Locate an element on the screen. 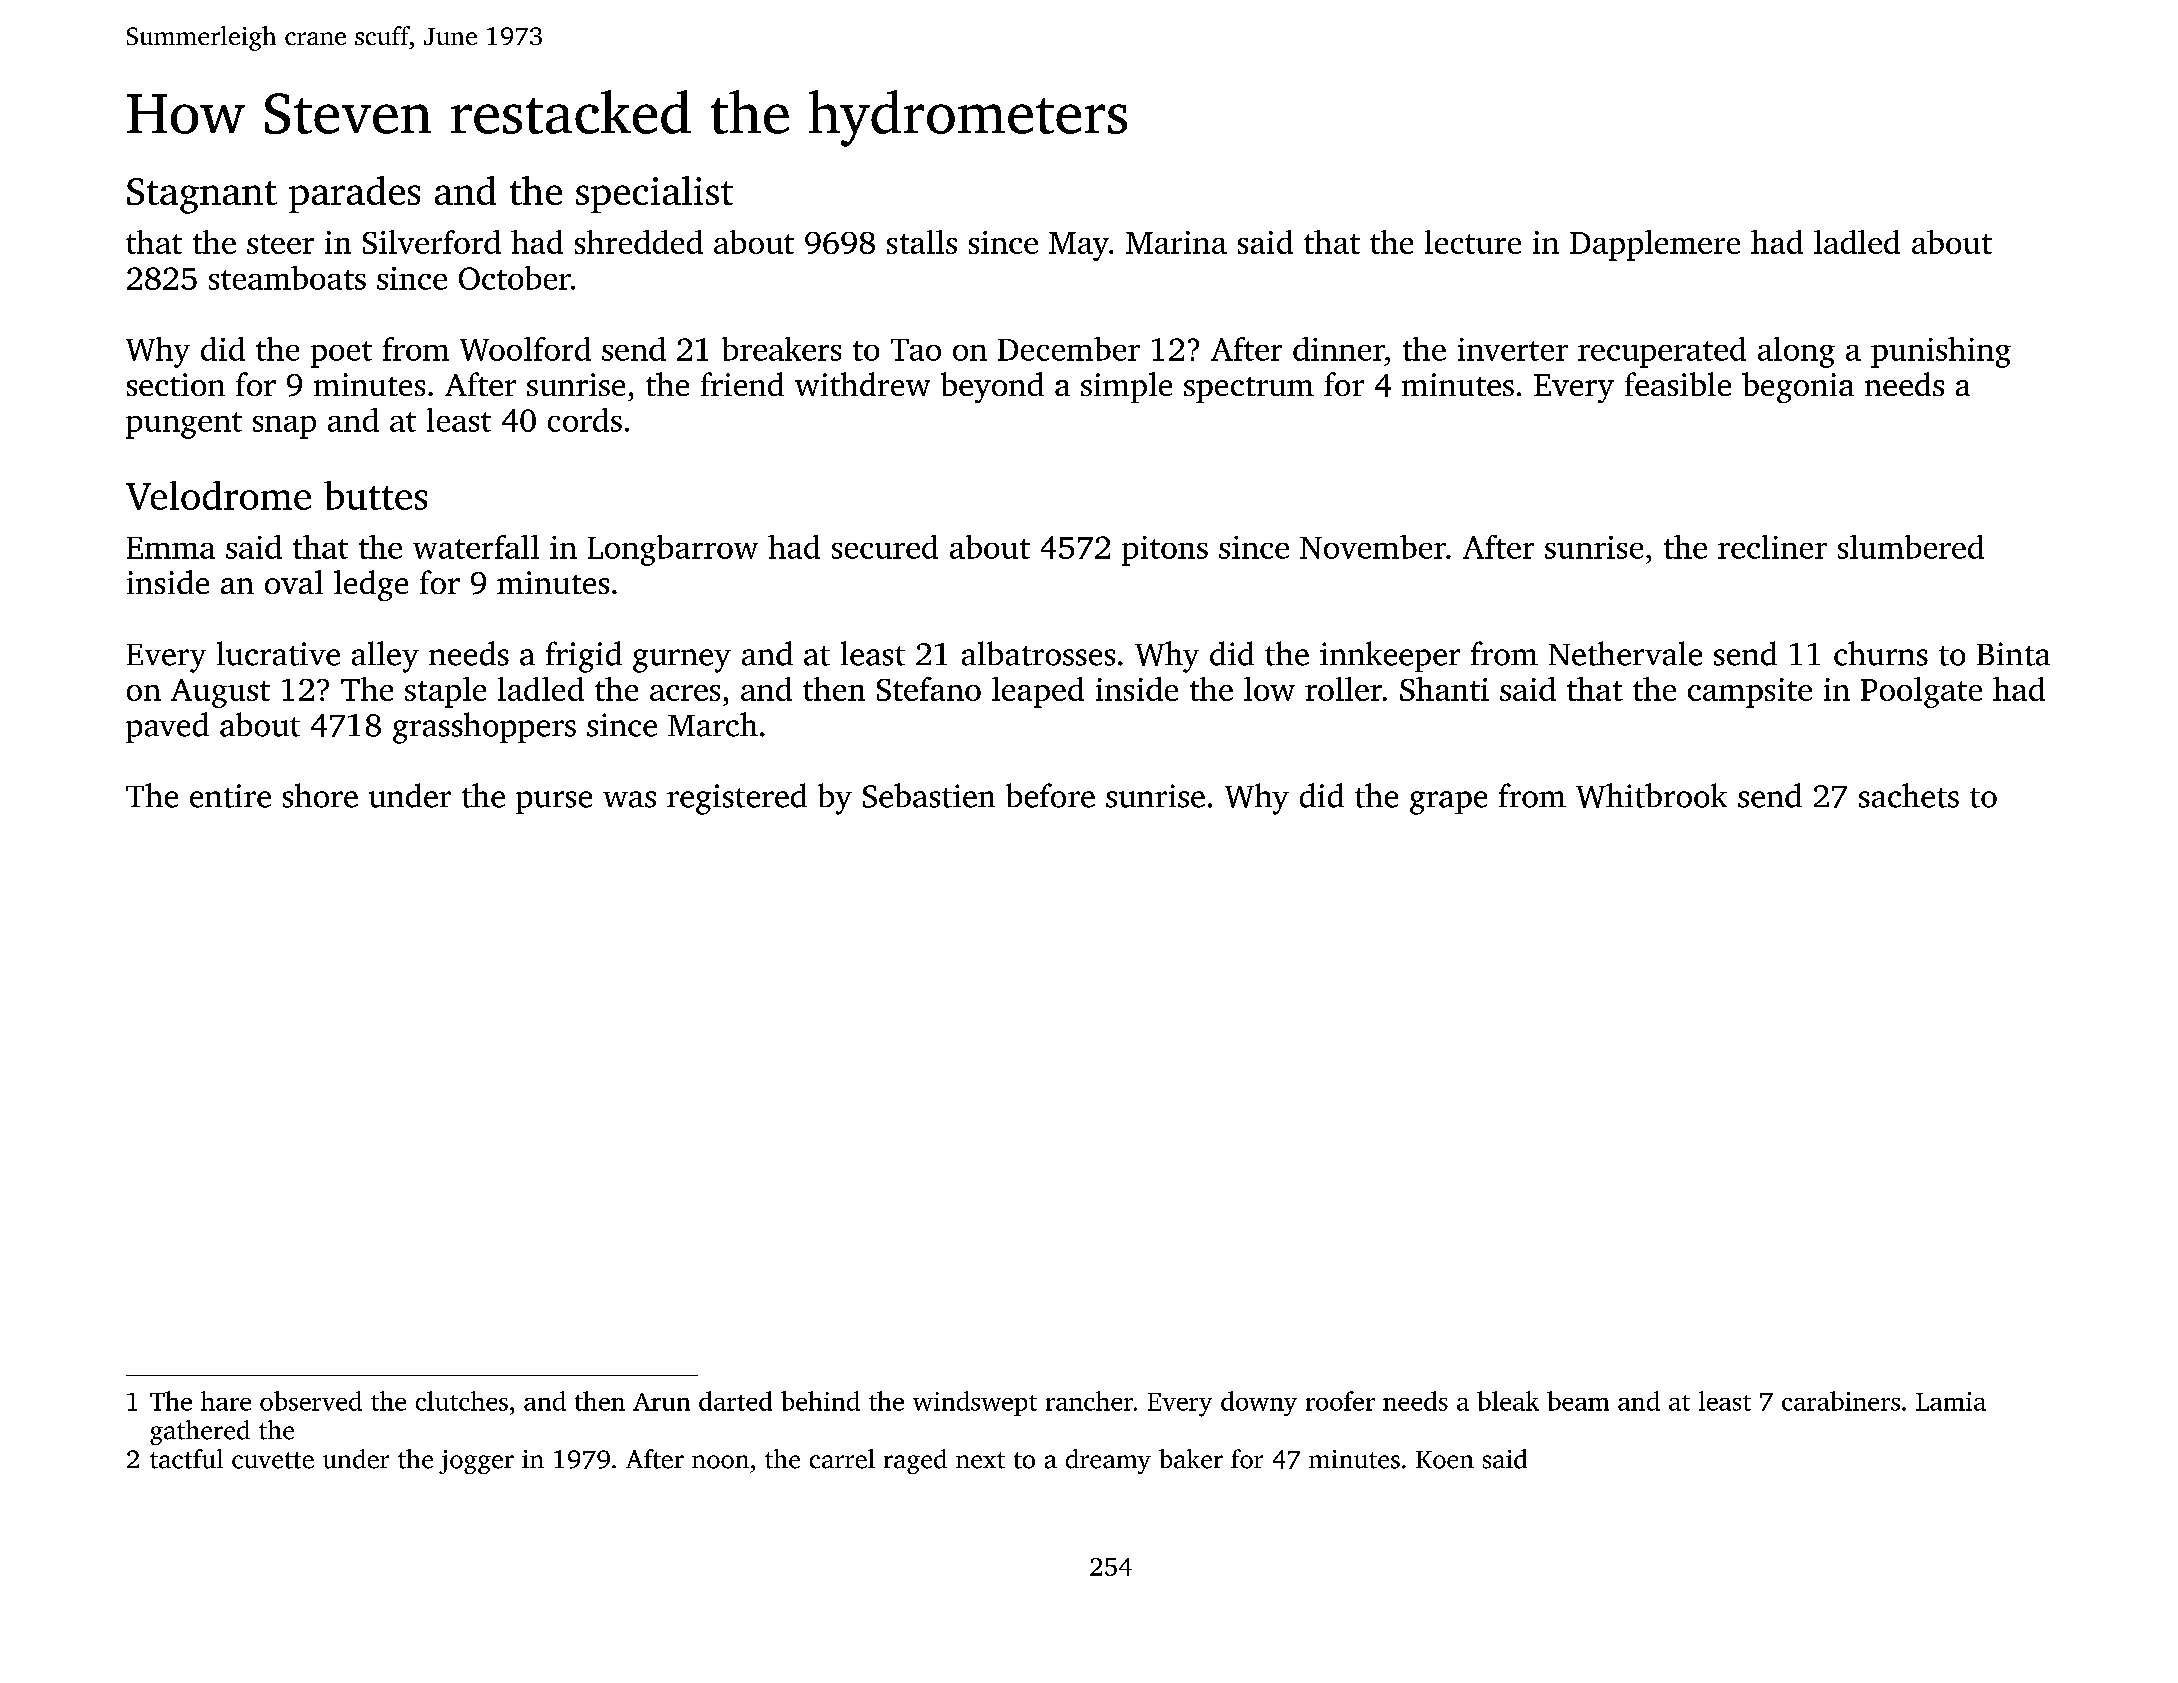 The image size is (2178, 1683). hare is located at coordinates (226, 1401).
